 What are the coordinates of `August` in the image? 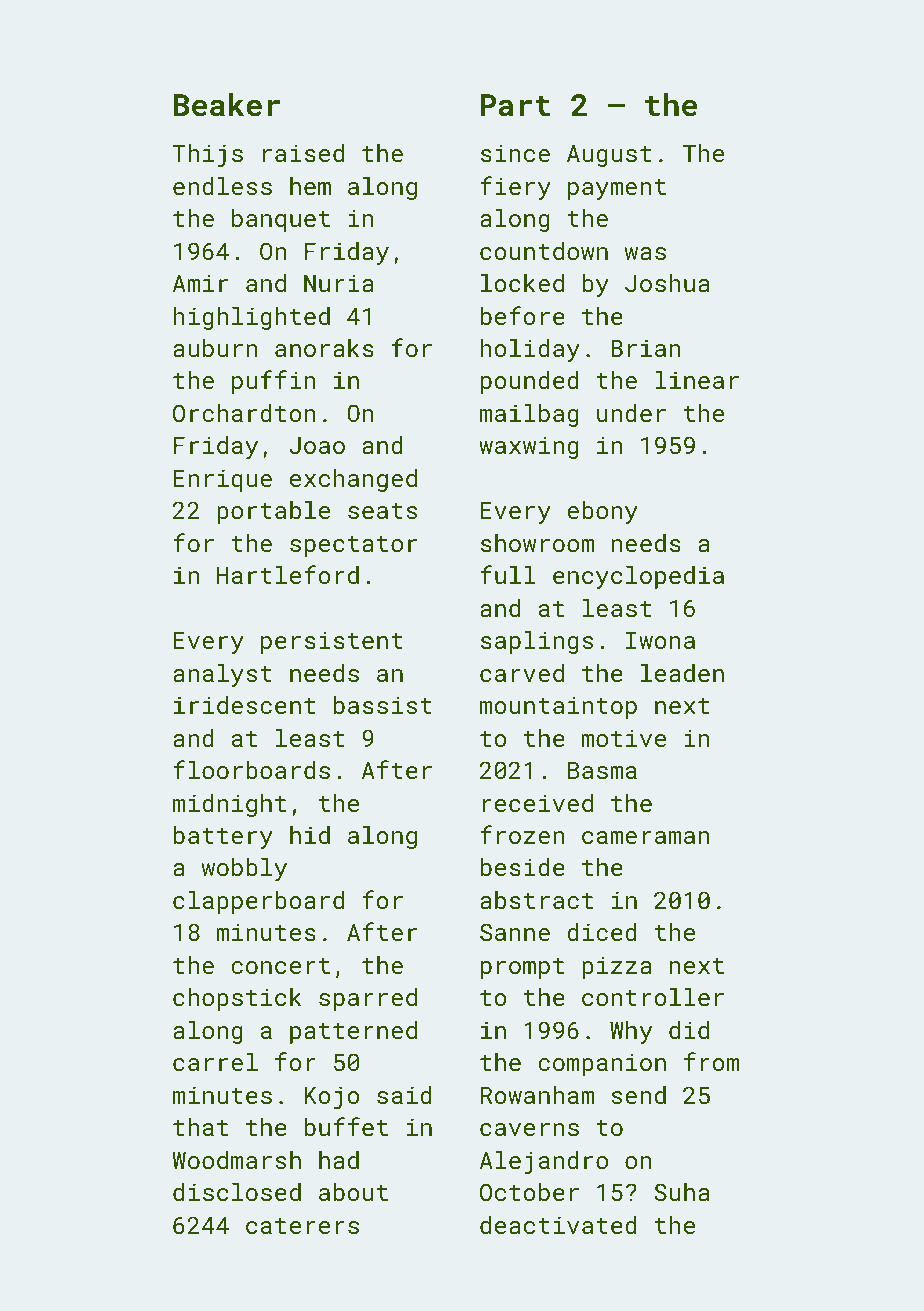 It's located at (609, 156).
